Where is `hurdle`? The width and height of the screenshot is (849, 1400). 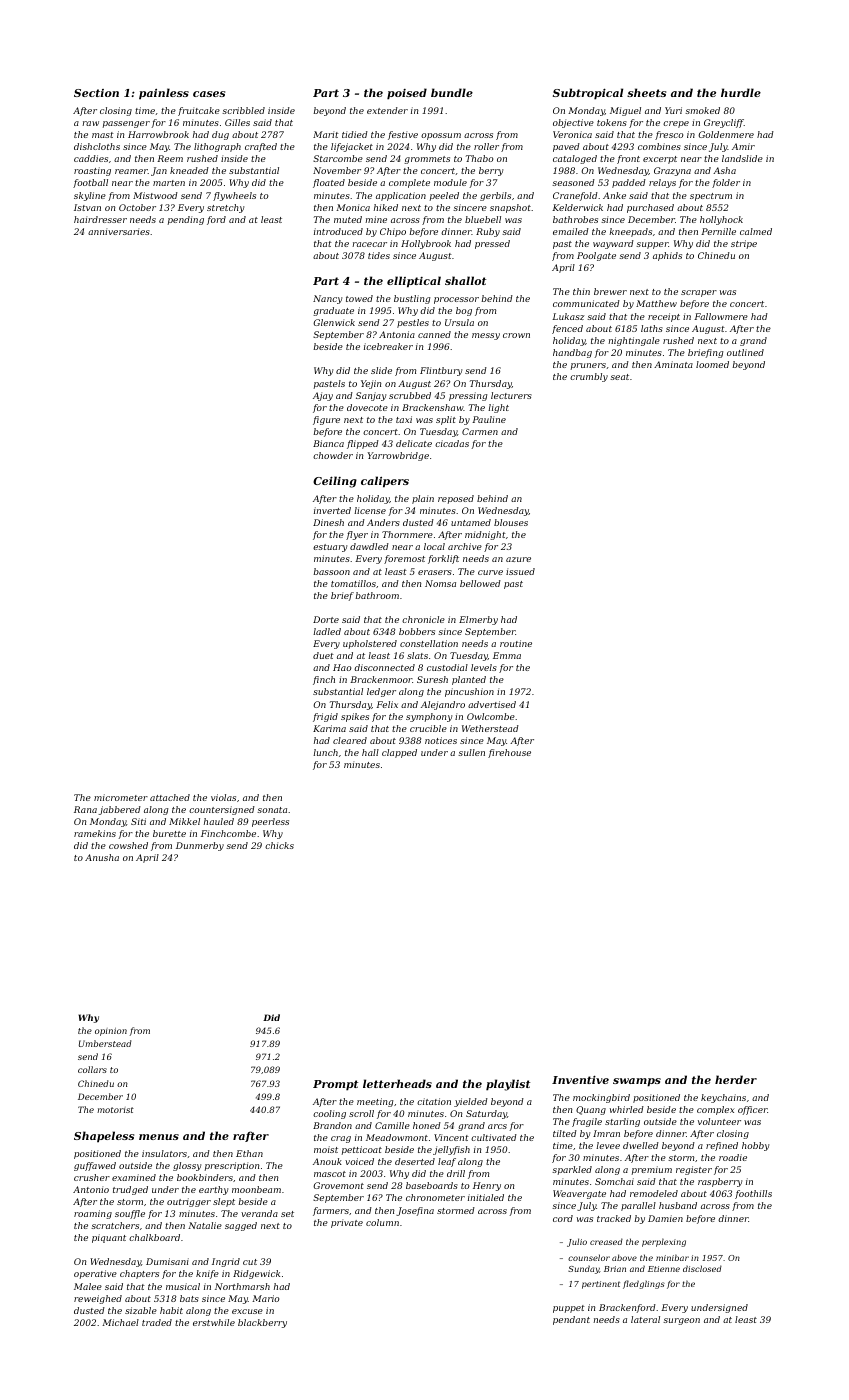 hurdle is located at coordinates (741, 92).
